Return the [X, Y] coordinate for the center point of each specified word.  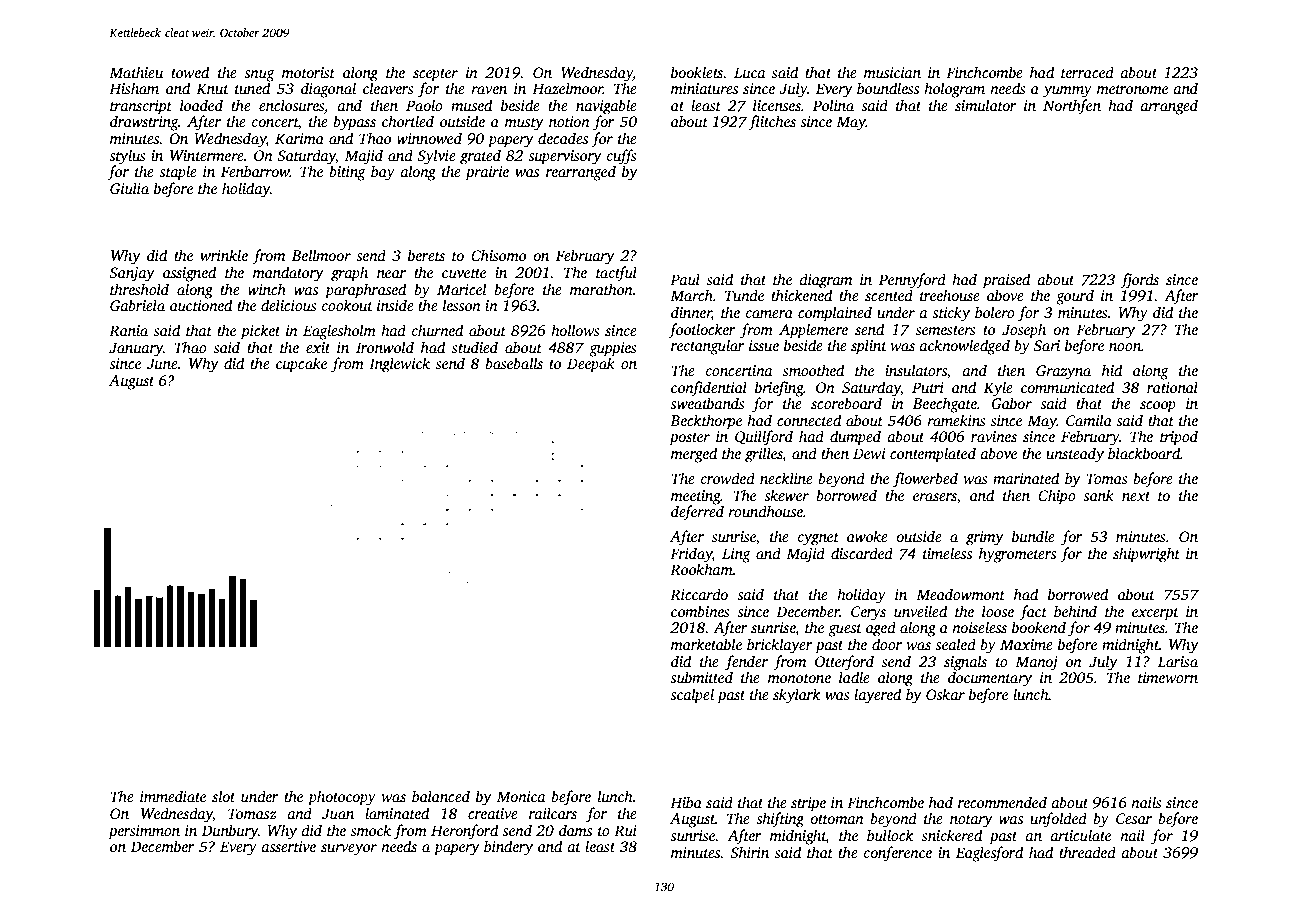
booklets [697, 72]
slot [223, 796]
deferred [697, 513]
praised [1006, 281]
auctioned [201, 305]
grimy [984, 538]
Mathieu [136, 72]
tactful [616, 274]
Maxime [1026, 644]
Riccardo [699, 594]
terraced [1087, 72]
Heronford [464, 832]
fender [746, 663]
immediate [173, 796]
